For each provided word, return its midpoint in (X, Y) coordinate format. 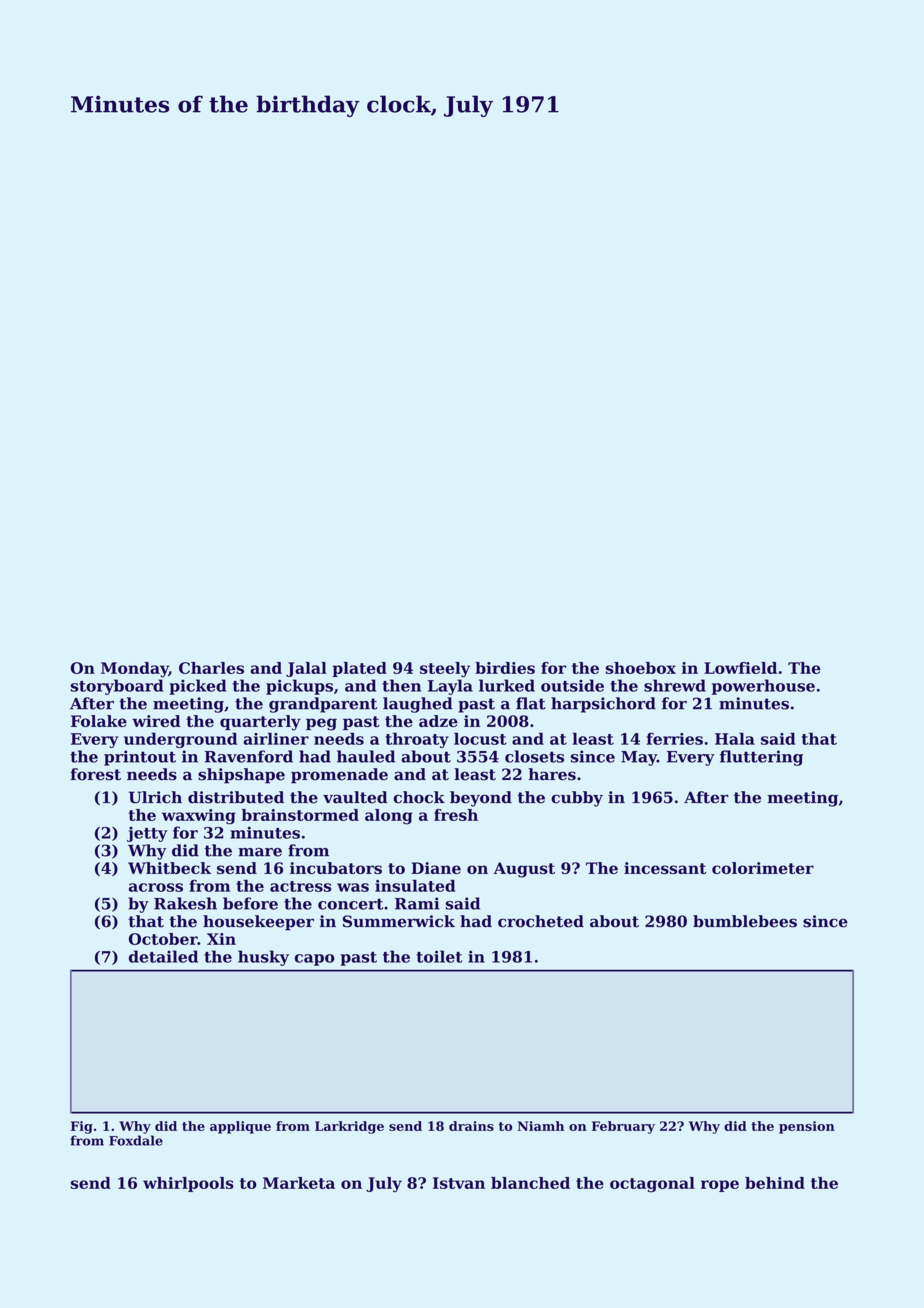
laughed (418, 705)
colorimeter (763, 868)
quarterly (260, 723)
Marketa (299, 1183)
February (623, 1127)
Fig (82, 1127)
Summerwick (399, 921)
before (250, 903)
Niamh (541, 1126)
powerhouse (763, 687)
